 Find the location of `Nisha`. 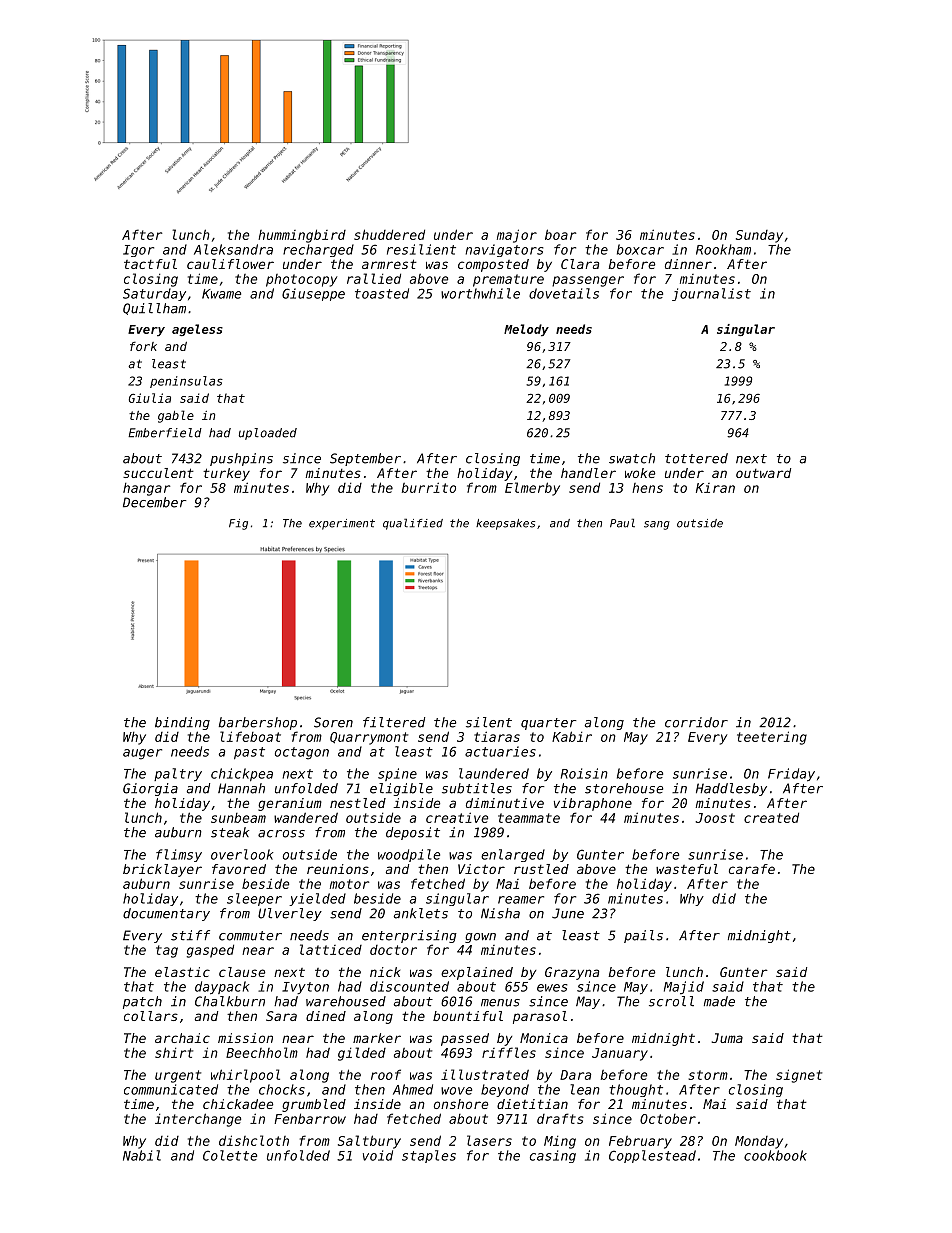

Nisha is located at coordinates (500, 913).
